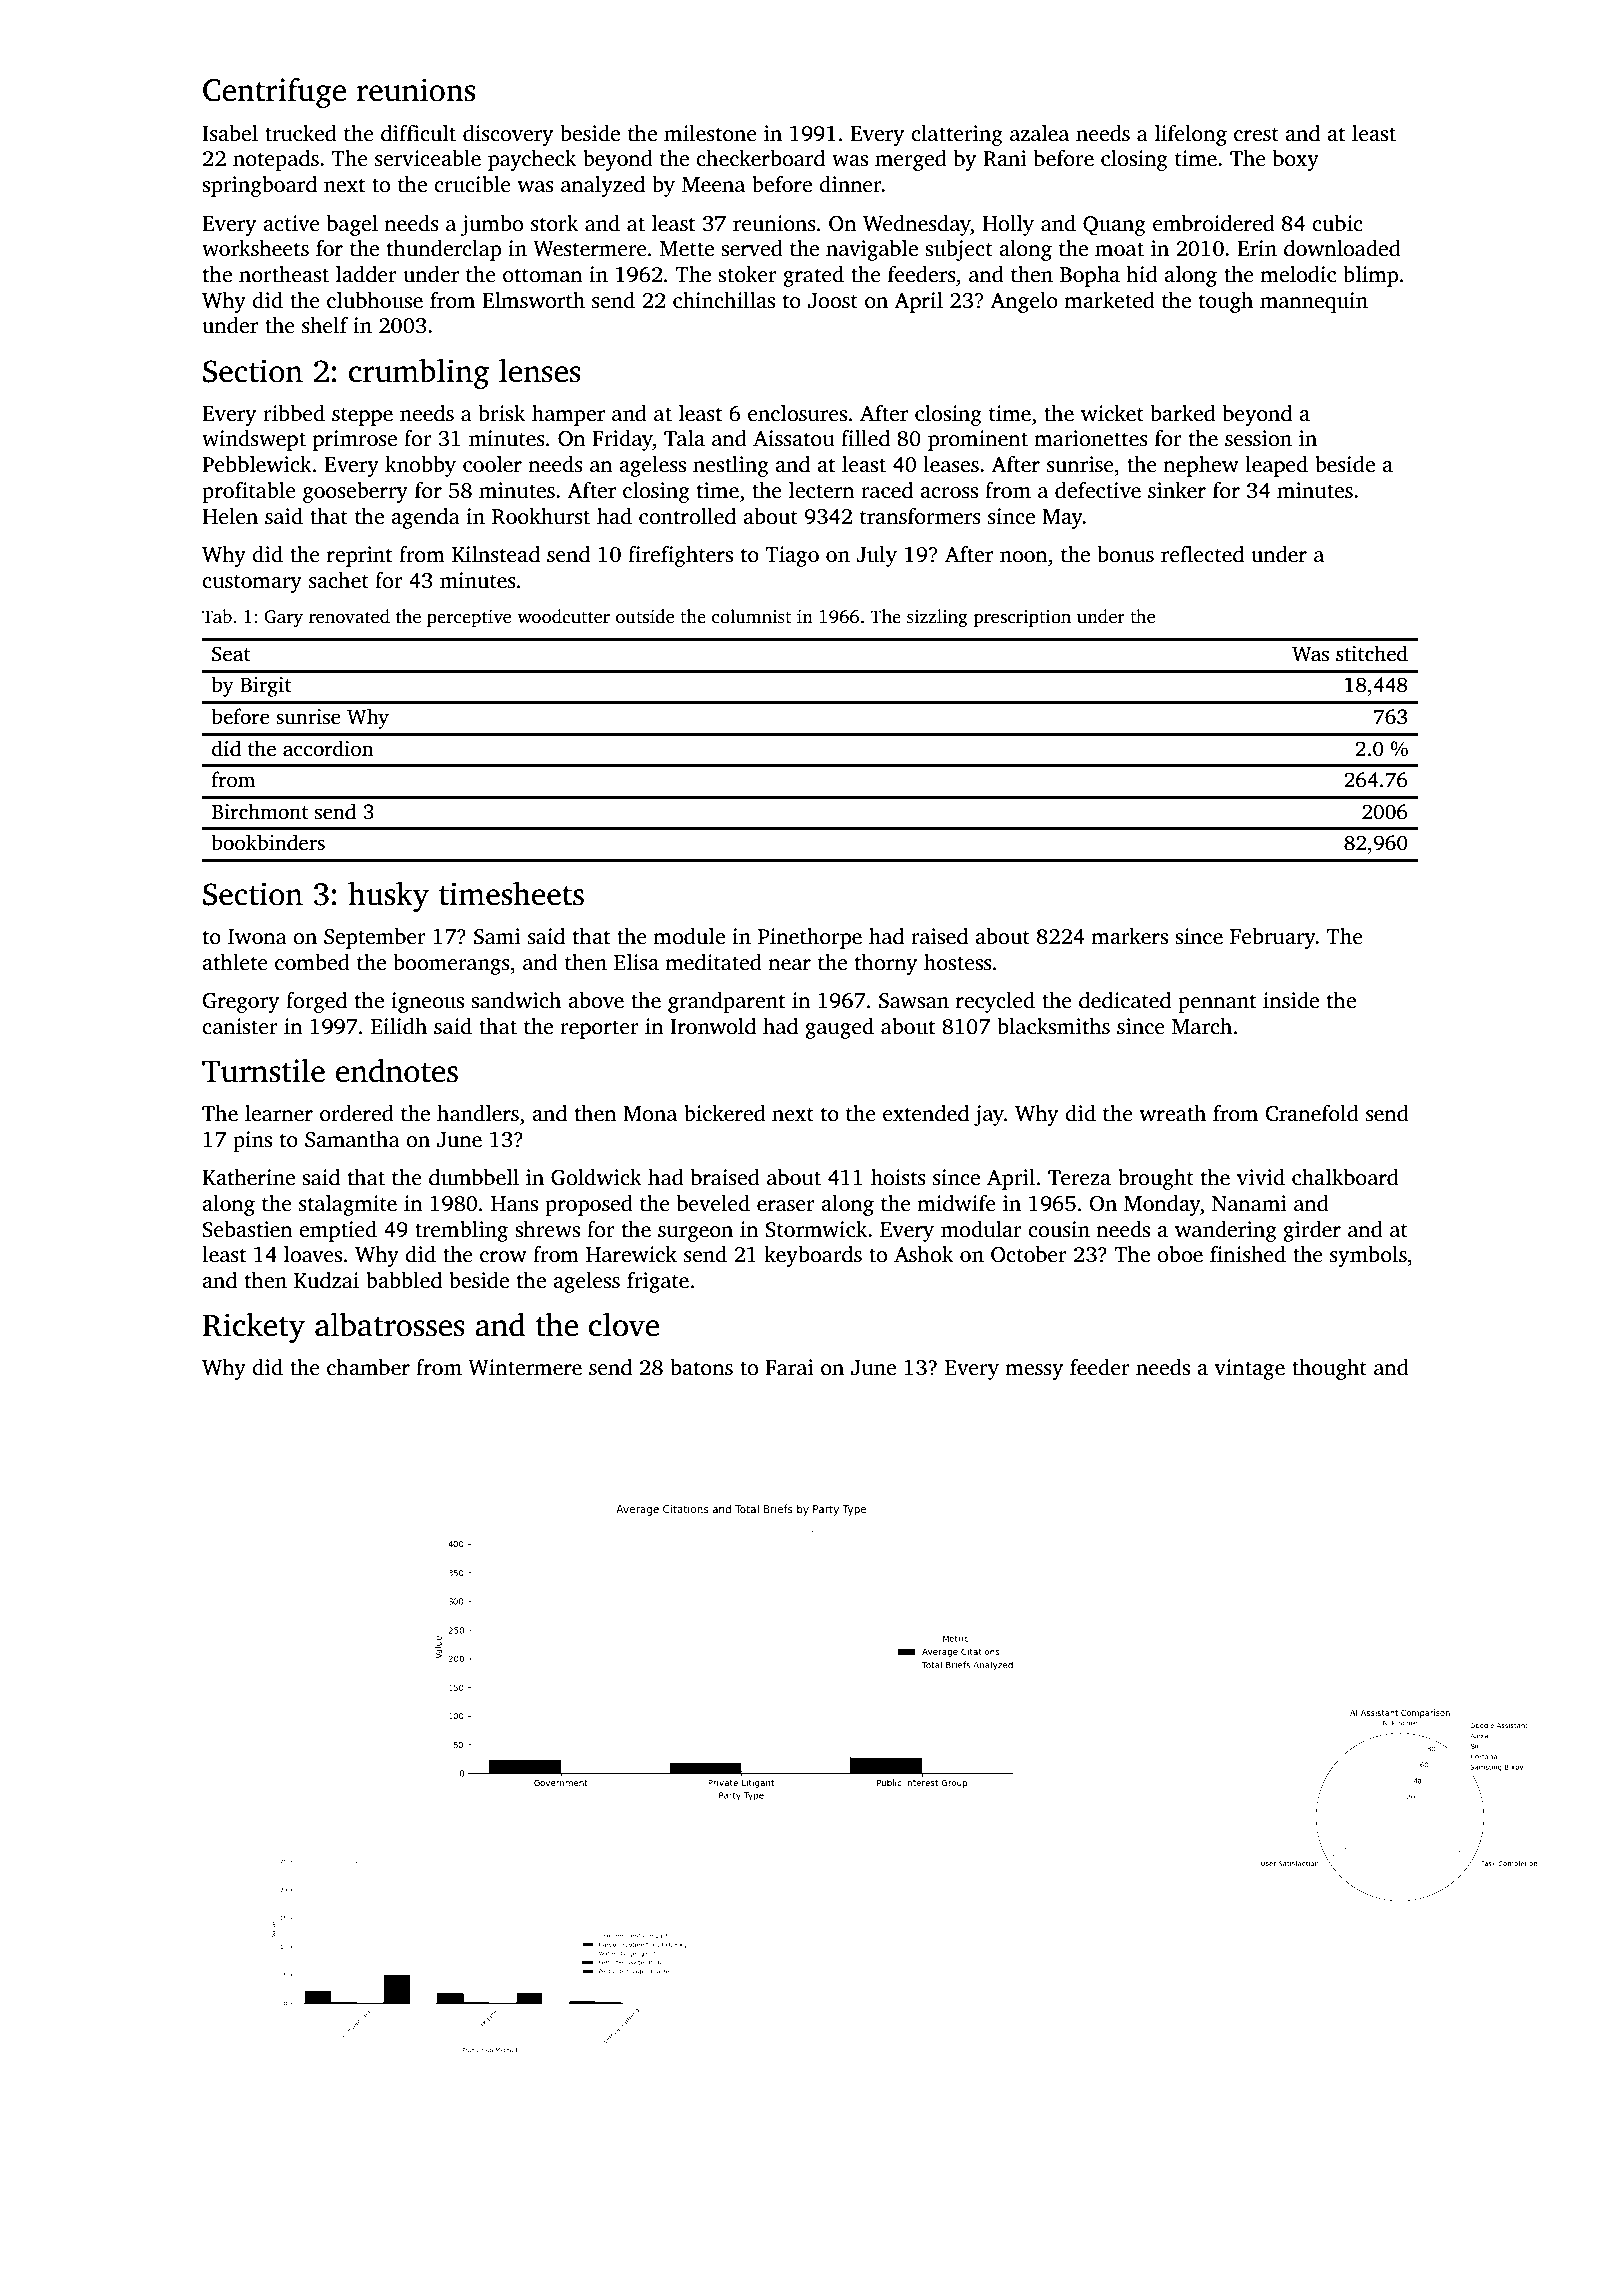 This screenshot has height=2292, width=1620. Describe the element at coordinates (687, 516) in the screenshot. I see `controlled` at that location.
